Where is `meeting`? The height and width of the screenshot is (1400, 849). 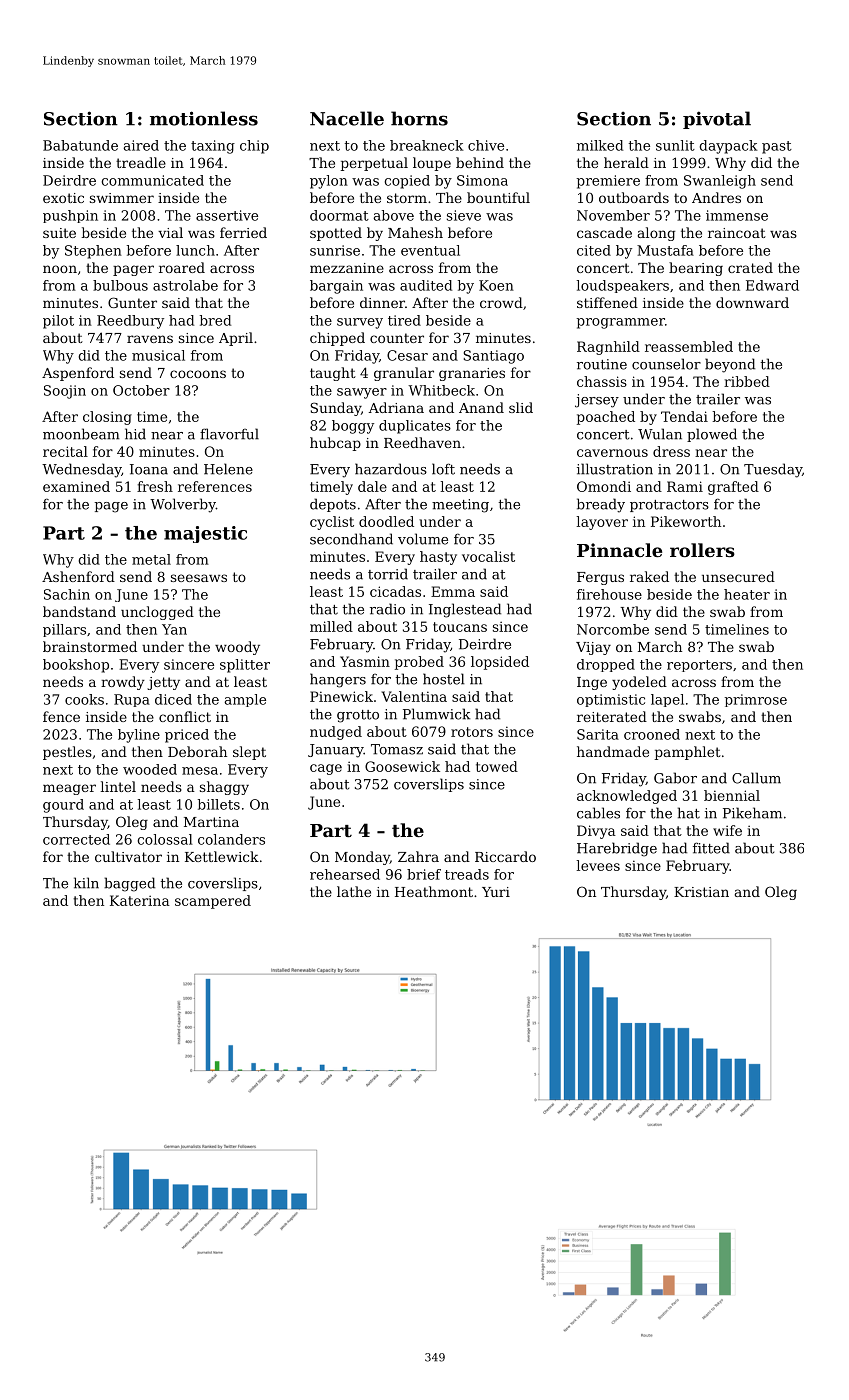
meeting is located at coordinates (460, 506).
